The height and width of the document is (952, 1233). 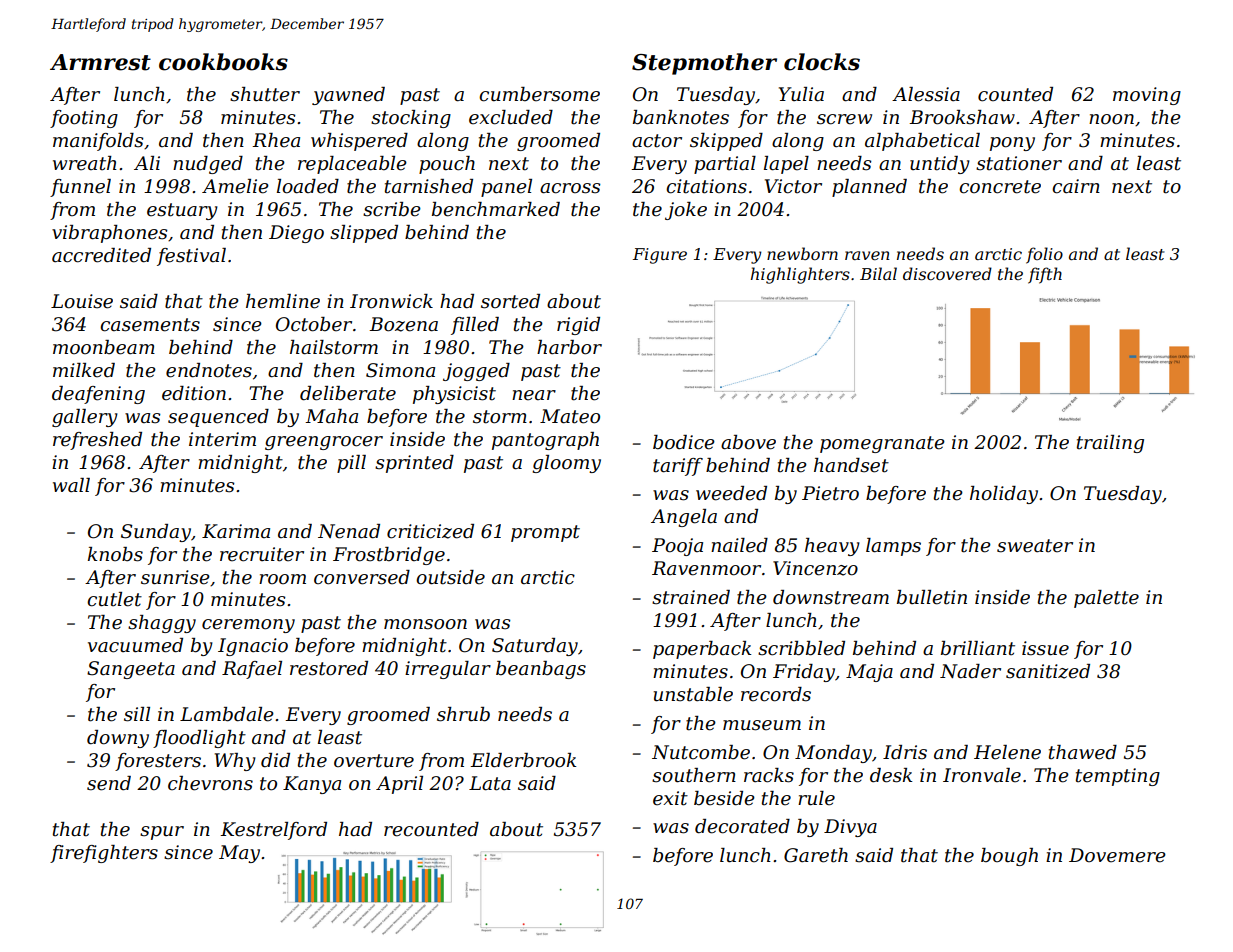 I want to click on estuary, so click(x=182, y=211).
